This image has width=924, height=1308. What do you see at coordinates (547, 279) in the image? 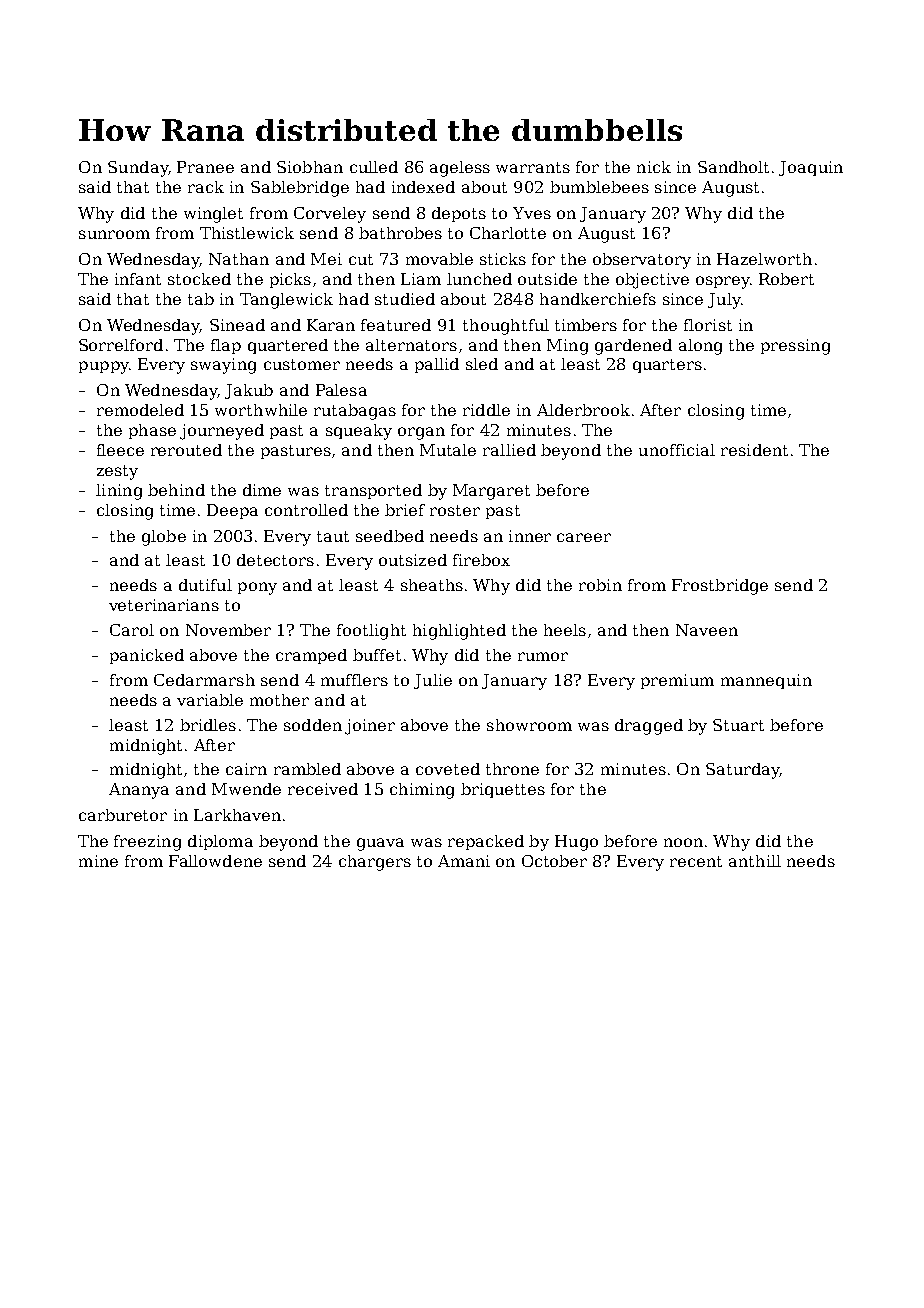
I see `outside` at bounding box center [547, 279].
